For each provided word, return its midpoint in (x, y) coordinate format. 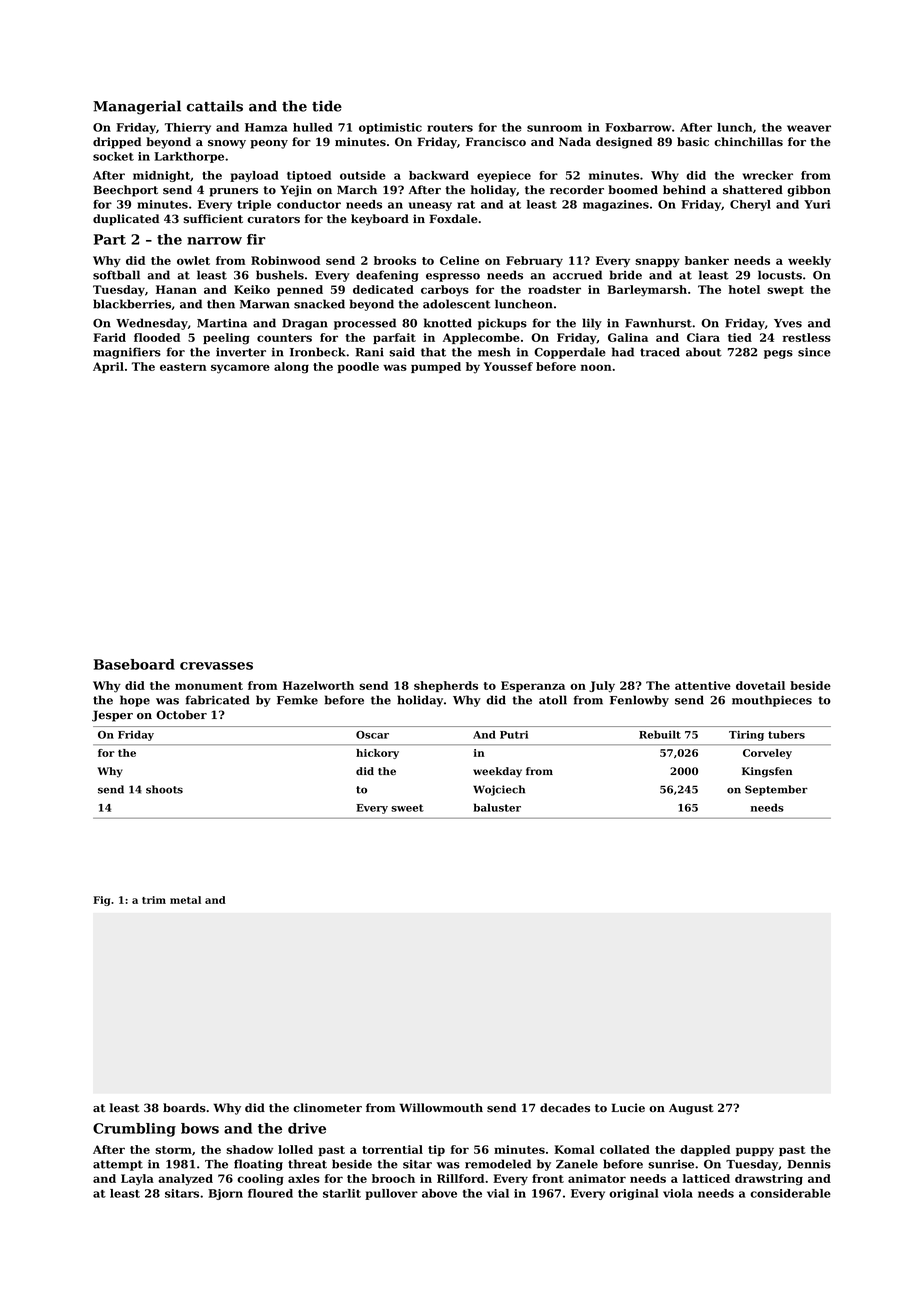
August (691, 1109)
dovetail (760, 685)
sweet (407, 808)
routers (450, 128)
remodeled (498, 1164)
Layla (137, 1180)
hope (135, 701)
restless (807, 337)
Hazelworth (318, 685)
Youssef (508, 366)
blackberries (132, 304)
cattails (215, 106)
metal (185, 900)
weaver (809, 128)
